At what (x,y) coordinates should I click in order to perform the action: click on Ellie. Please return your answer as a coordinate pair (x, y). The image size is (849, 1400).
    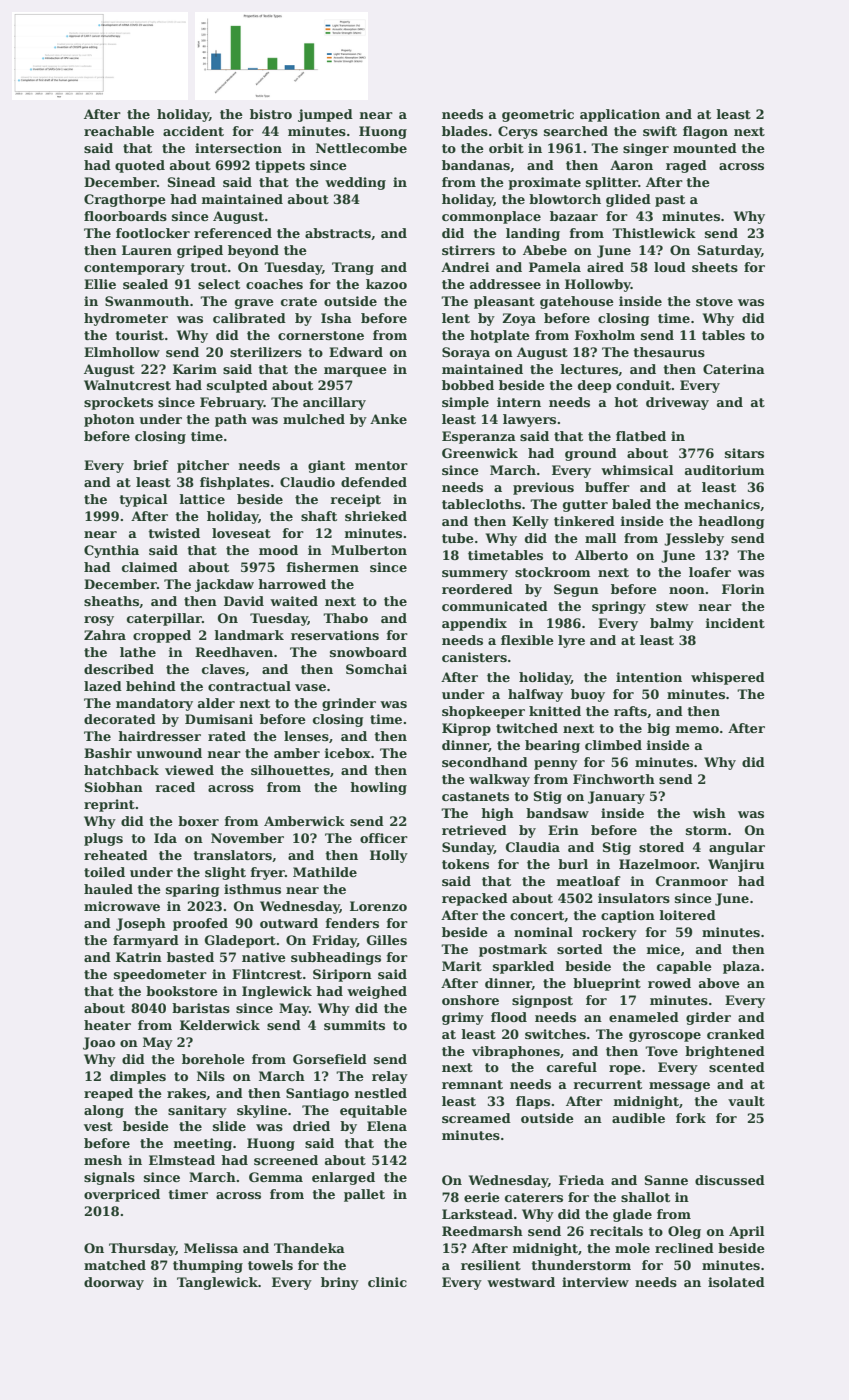
    Looking at the image, I should click on (100, 284).
